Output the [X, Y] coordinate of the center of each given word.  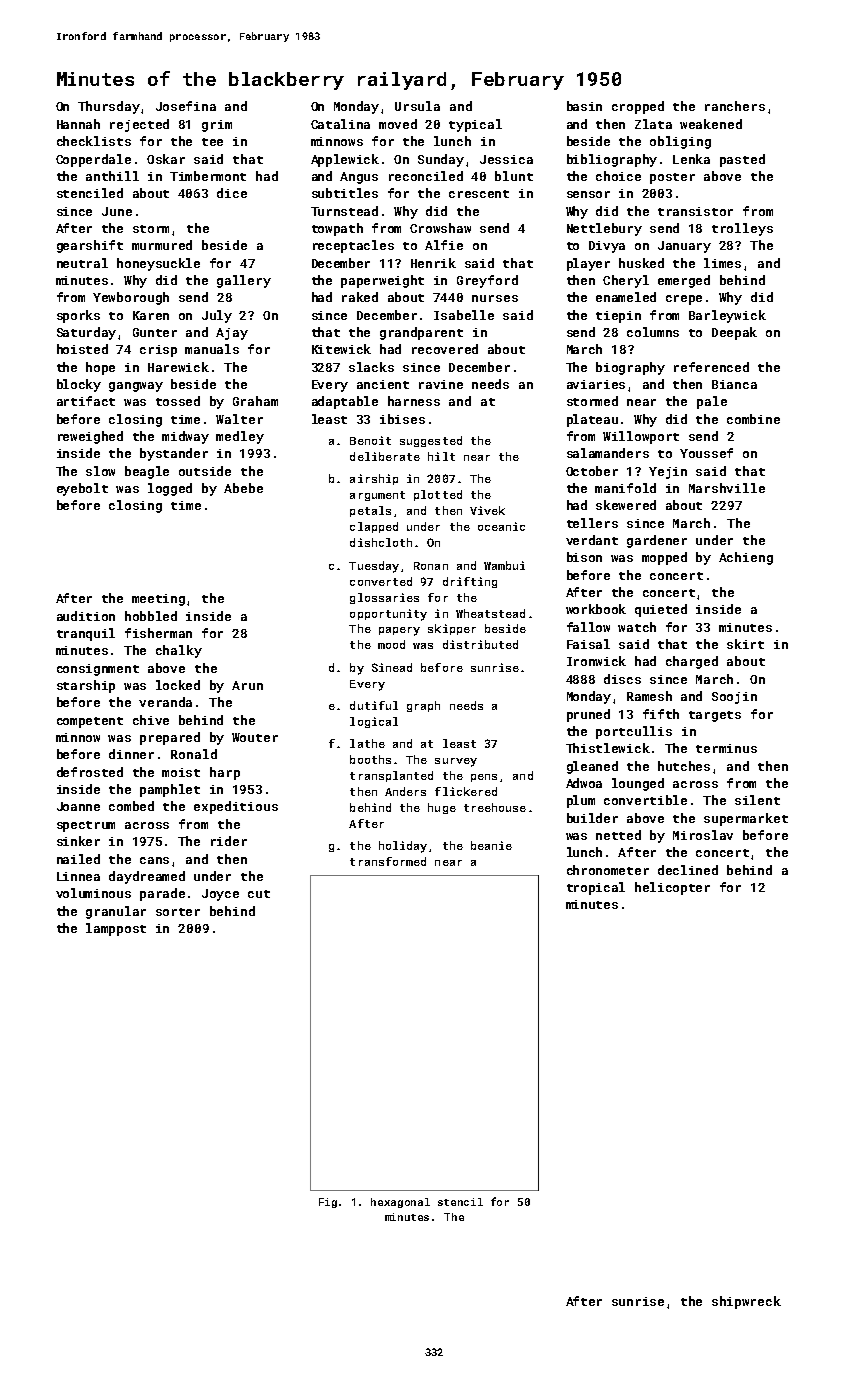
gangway [136, 387]
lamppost [116, 929]
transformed [388, 861]
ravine [441, 384]
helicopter [672, 888]
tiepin [618, 317]
